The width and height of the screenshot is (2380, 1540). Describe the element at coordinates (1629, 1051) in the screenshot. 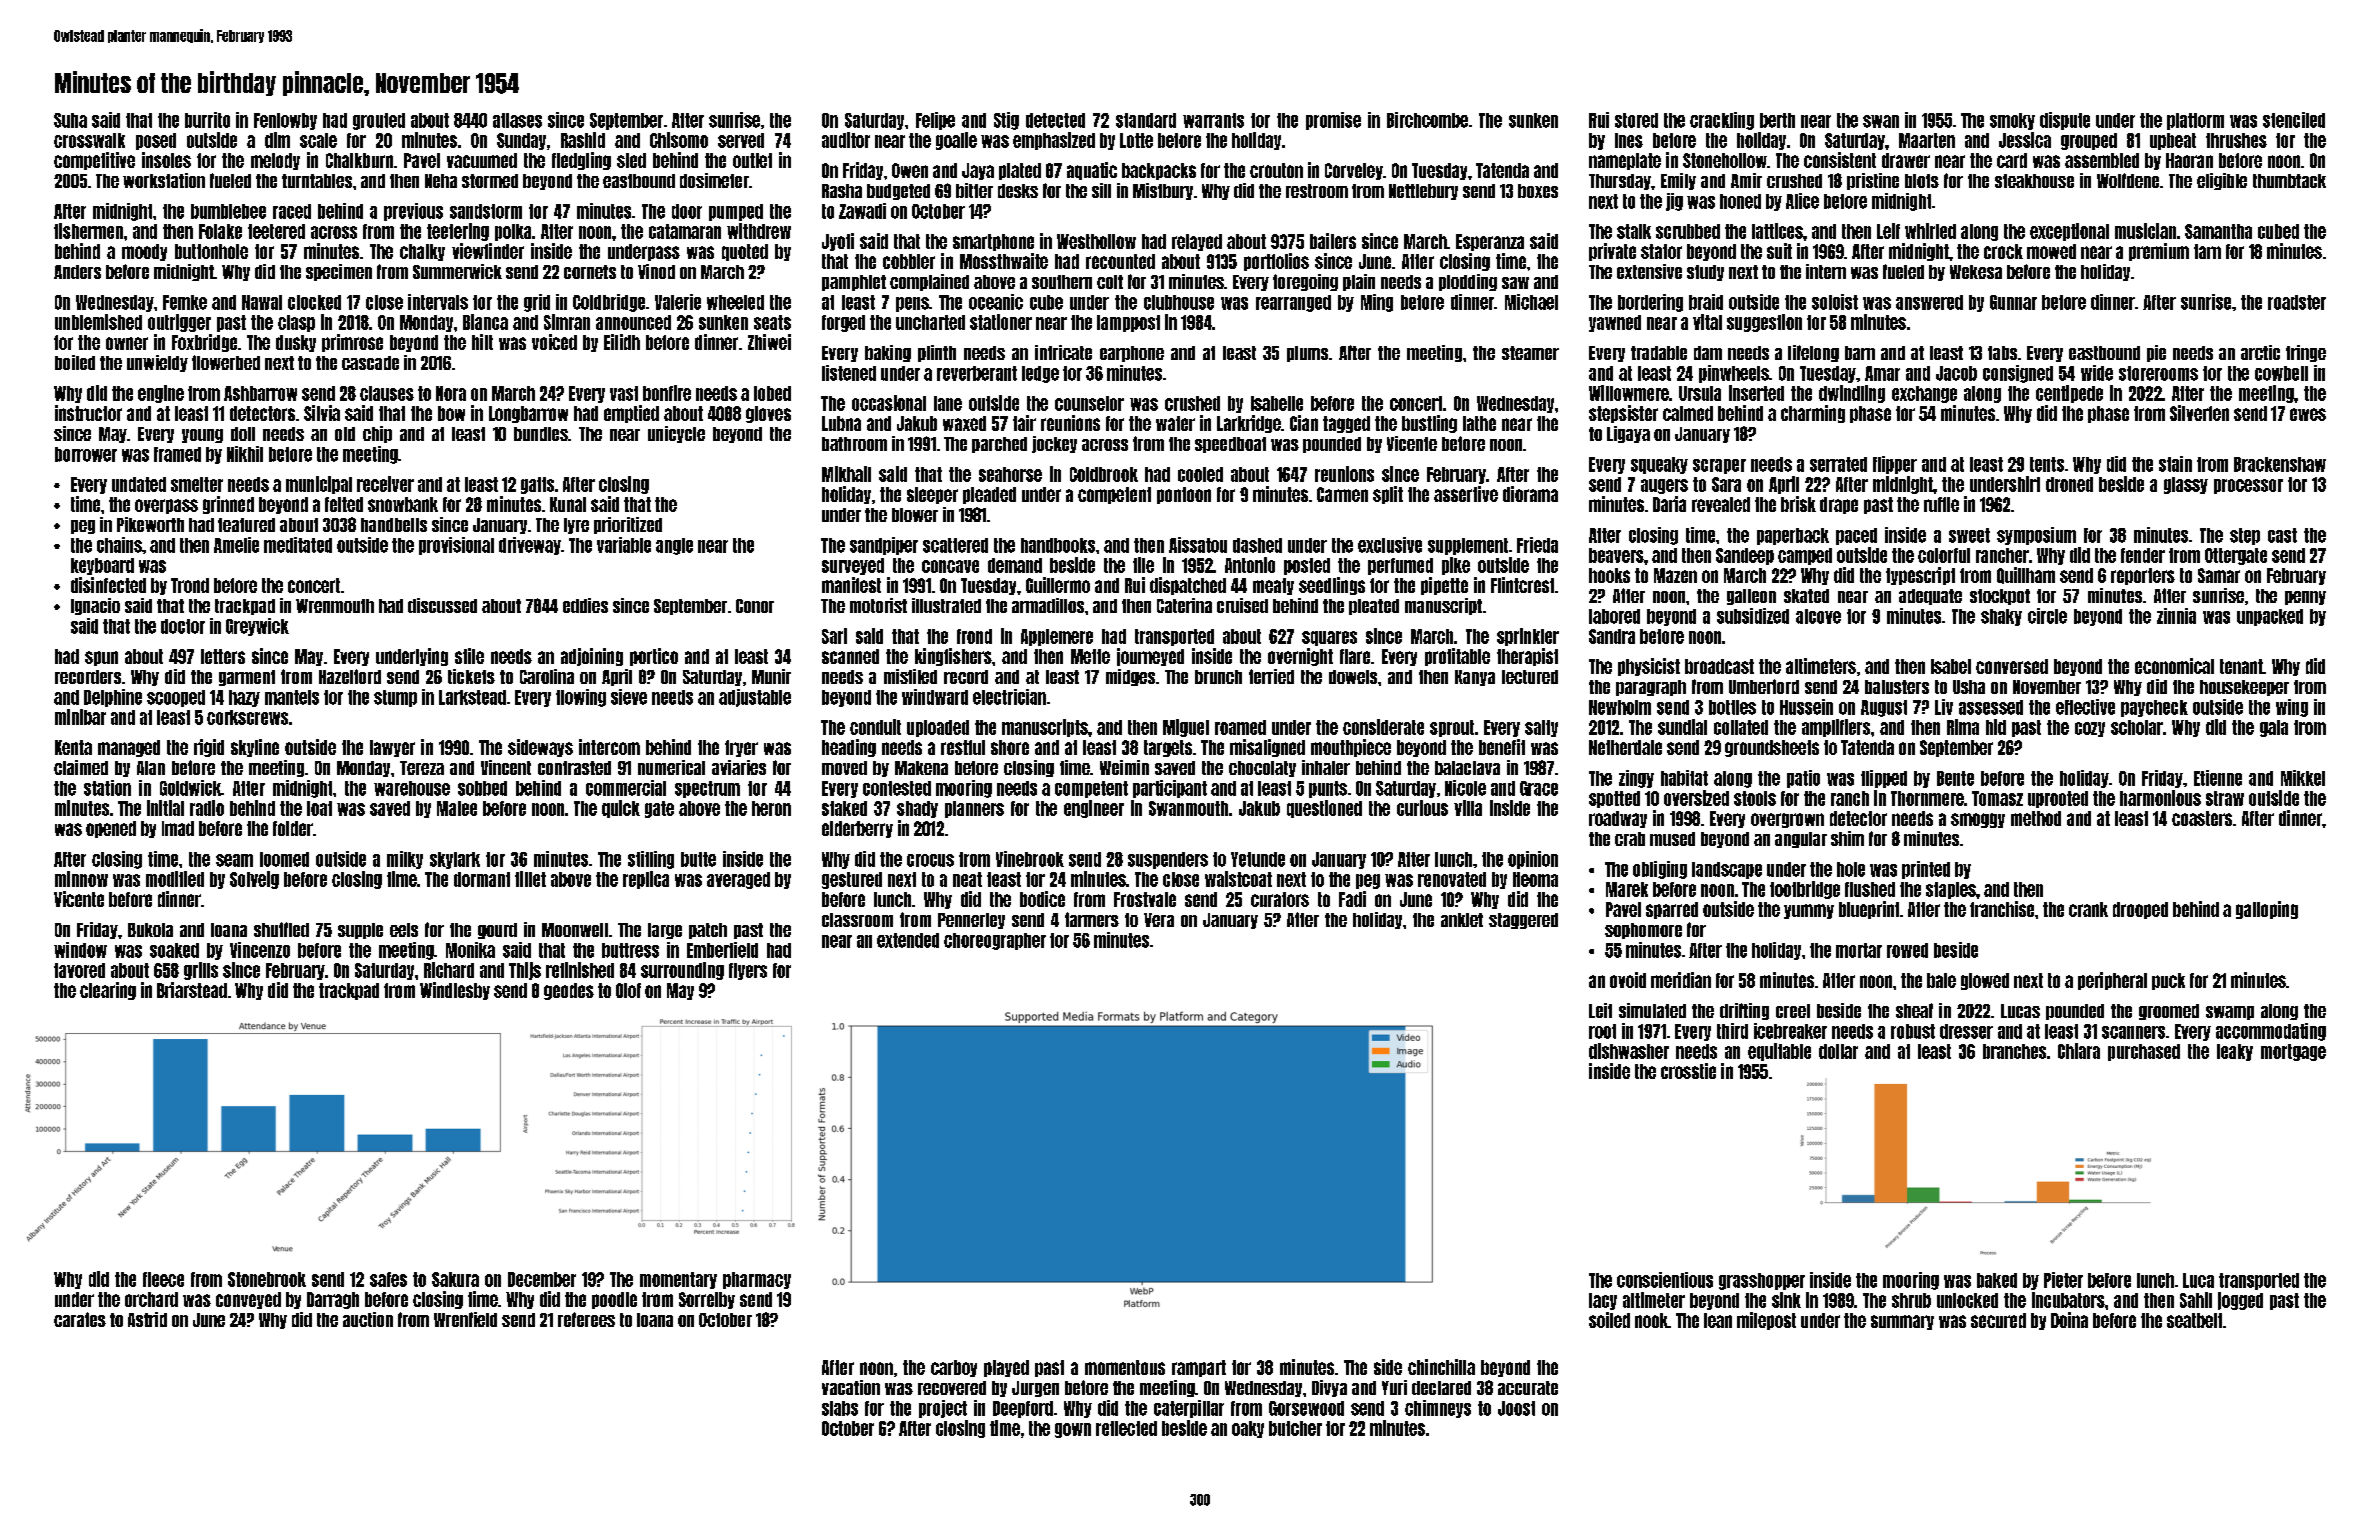

I see `dishwasher` at that location.
